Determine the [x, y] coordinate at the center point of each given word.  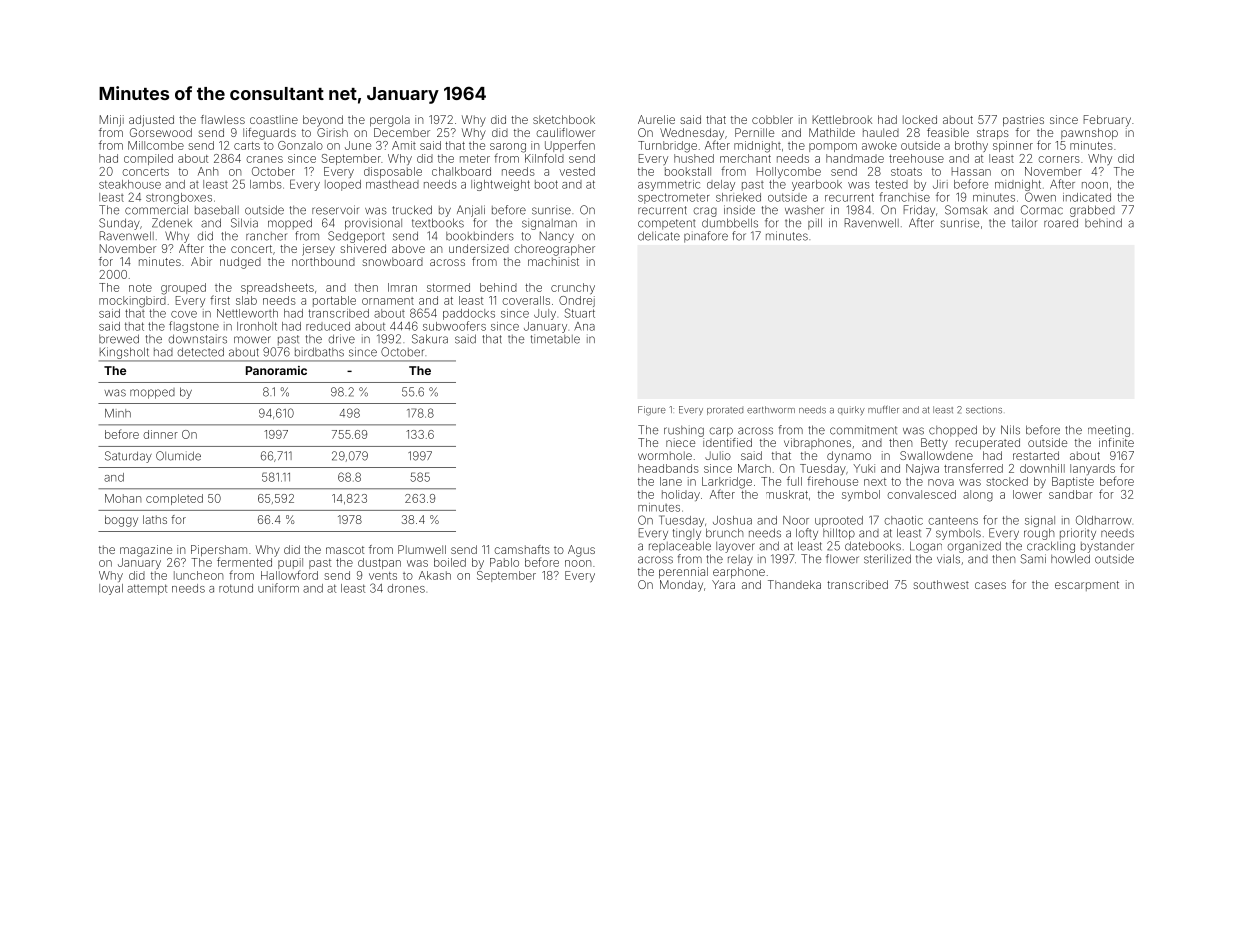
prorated [725, 411]
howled [1070, 559]
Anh [208, 171]
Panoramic [276, 370]
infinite [1116, 442]
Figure [652, 411]
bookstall [688, 171]
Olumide [178, 456]
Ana [584, 326]
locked [920, 119]
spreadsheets [277, 288]
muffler [883, 410]
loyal [111, 589]
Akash [435, 575]
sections [984, 410]
